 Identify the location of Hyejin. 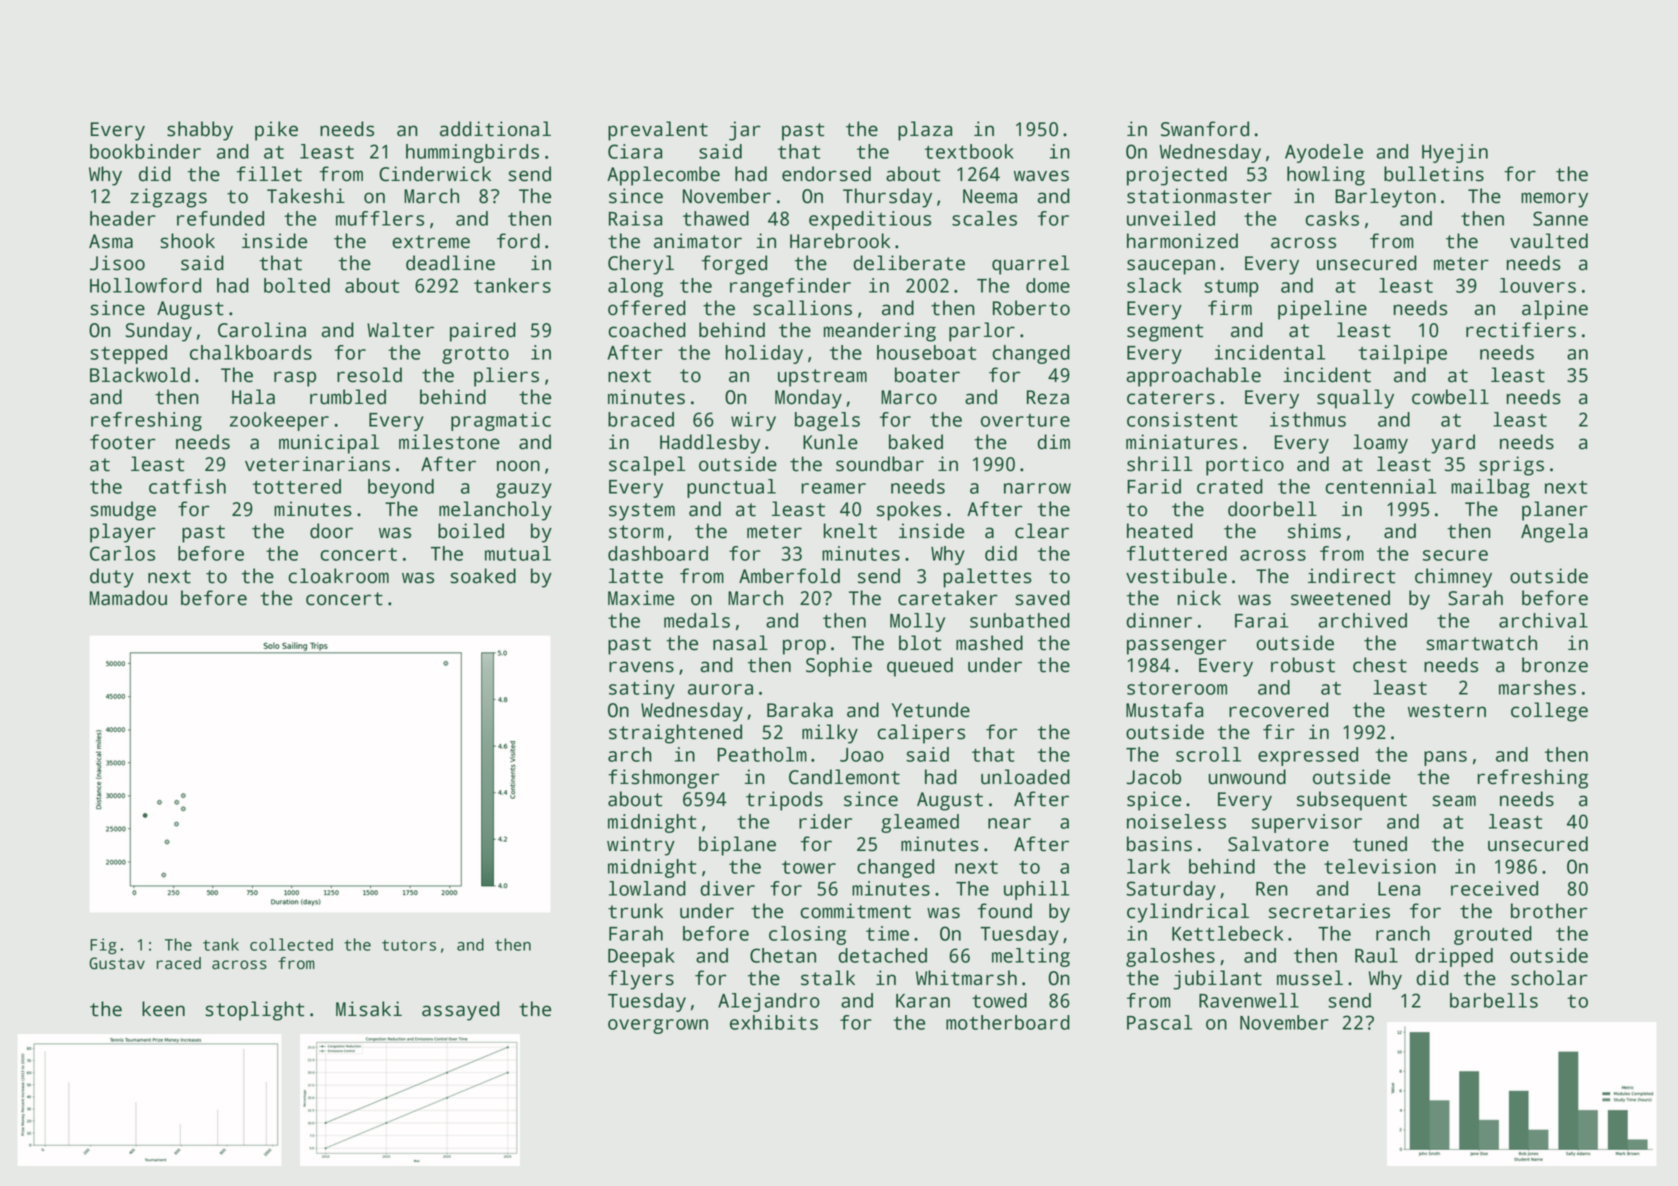
(1455, 153).
